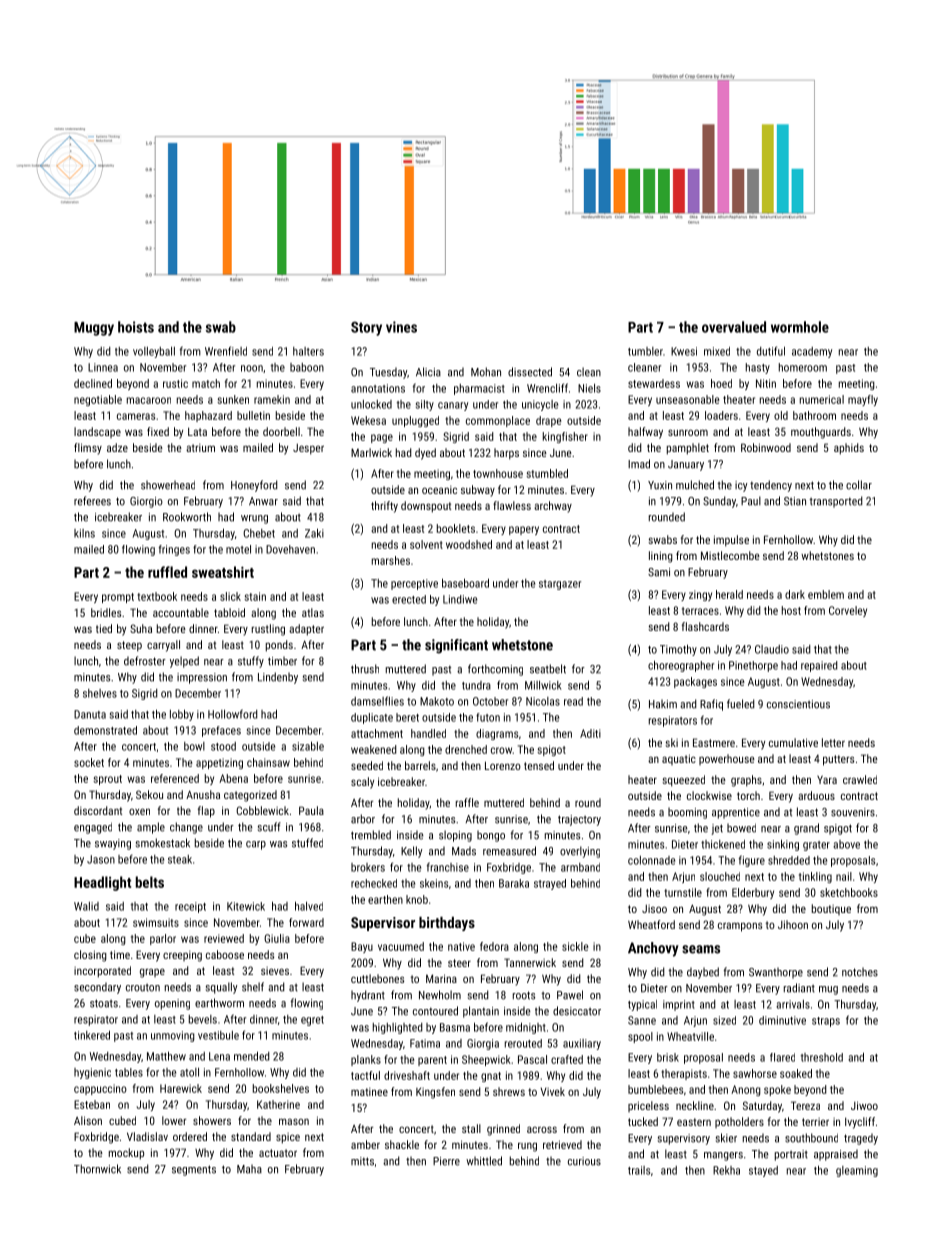  I want to click on Tannerwick, so click(530, 962).
